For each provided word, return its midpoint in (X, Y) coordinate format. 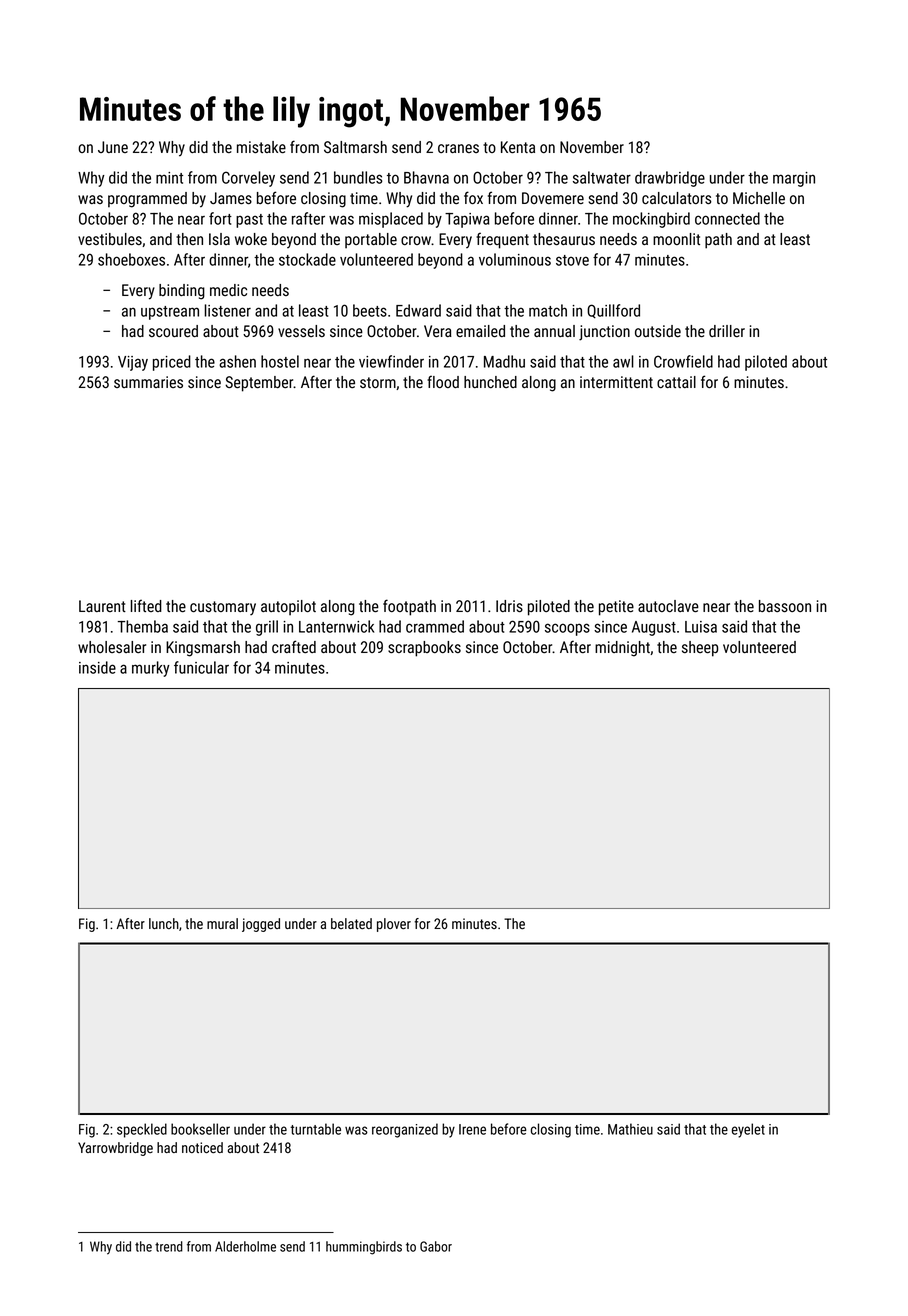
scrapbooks (424, 649)
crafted (294, 646)
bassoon (785, 606)
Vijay (133, 363)
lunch (164, 923)
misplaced (391, 220)
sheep (700, 649)
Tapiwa (467, 220)
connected (727, 218)
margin (794, 179)
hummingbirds (364, 1248)
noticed (202, 1147)
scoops (567, 629)
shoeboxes (131, 259)
